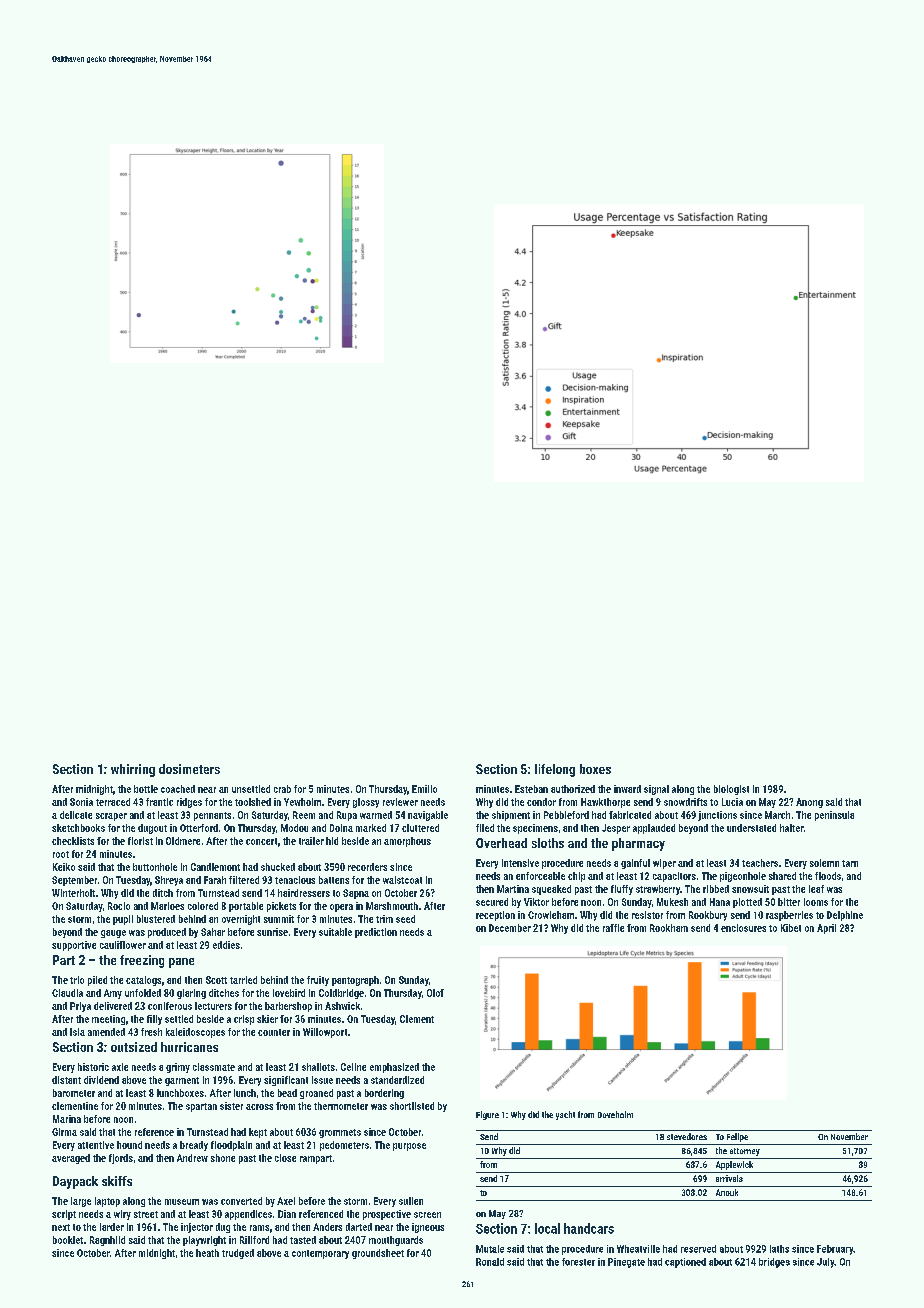  What do you see at coordinates (286, 1081) in the document?
I see `significant` at bounding box center [286, 1081].
